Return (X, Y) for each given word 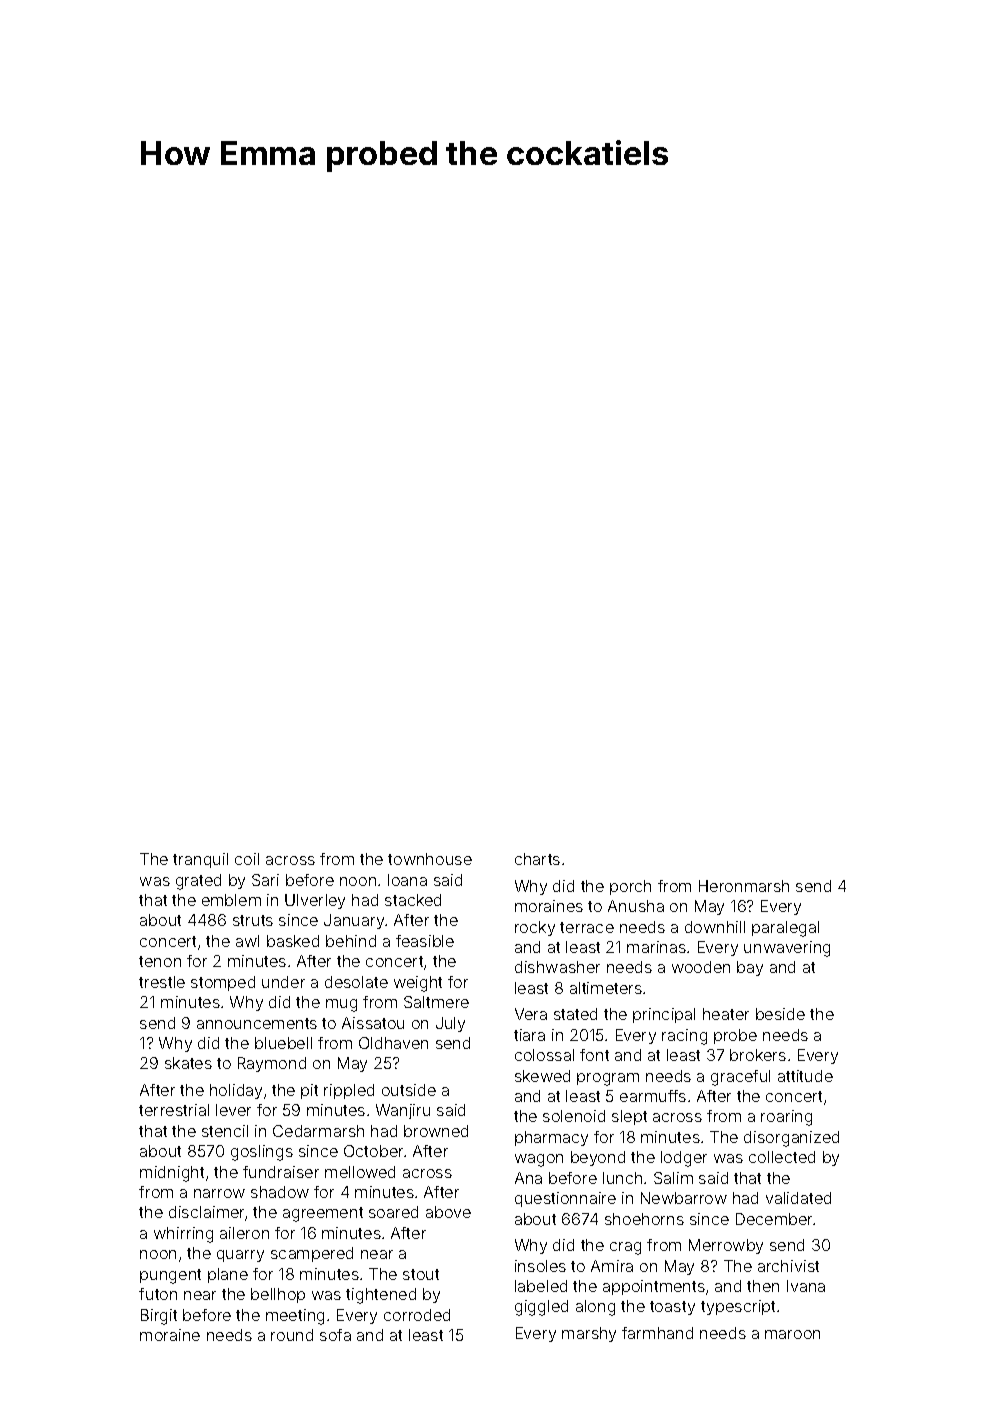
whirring (183, 1235)
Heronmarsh (744, 886)
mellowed (360, 1172)
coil (247, 859)
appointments (654, 1287)
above (448, 1212)
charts (537, 859)
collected (782, 1157)
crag (625, 1248)
